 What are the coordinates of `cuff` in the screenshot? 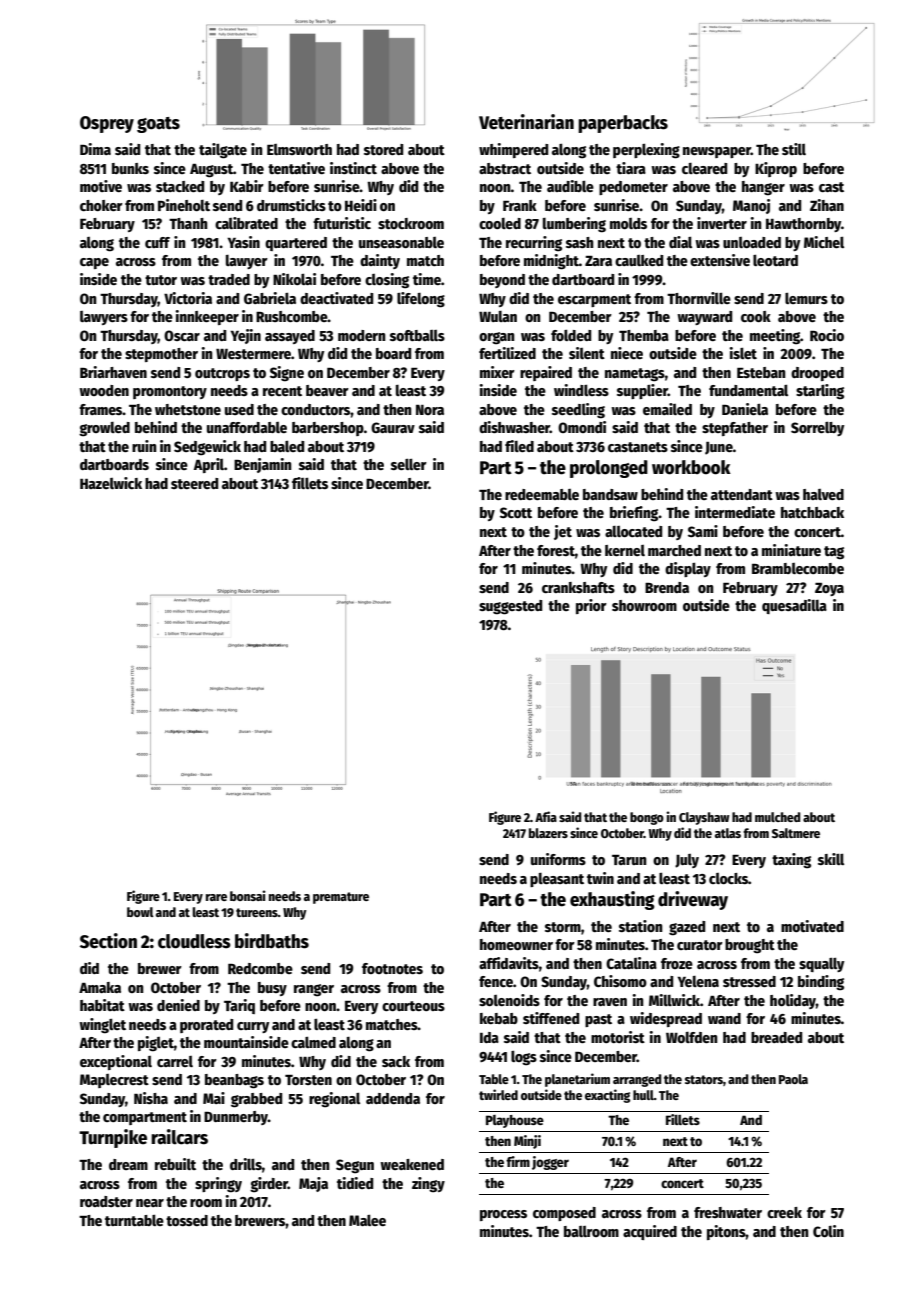 It's located at (157, 242).
